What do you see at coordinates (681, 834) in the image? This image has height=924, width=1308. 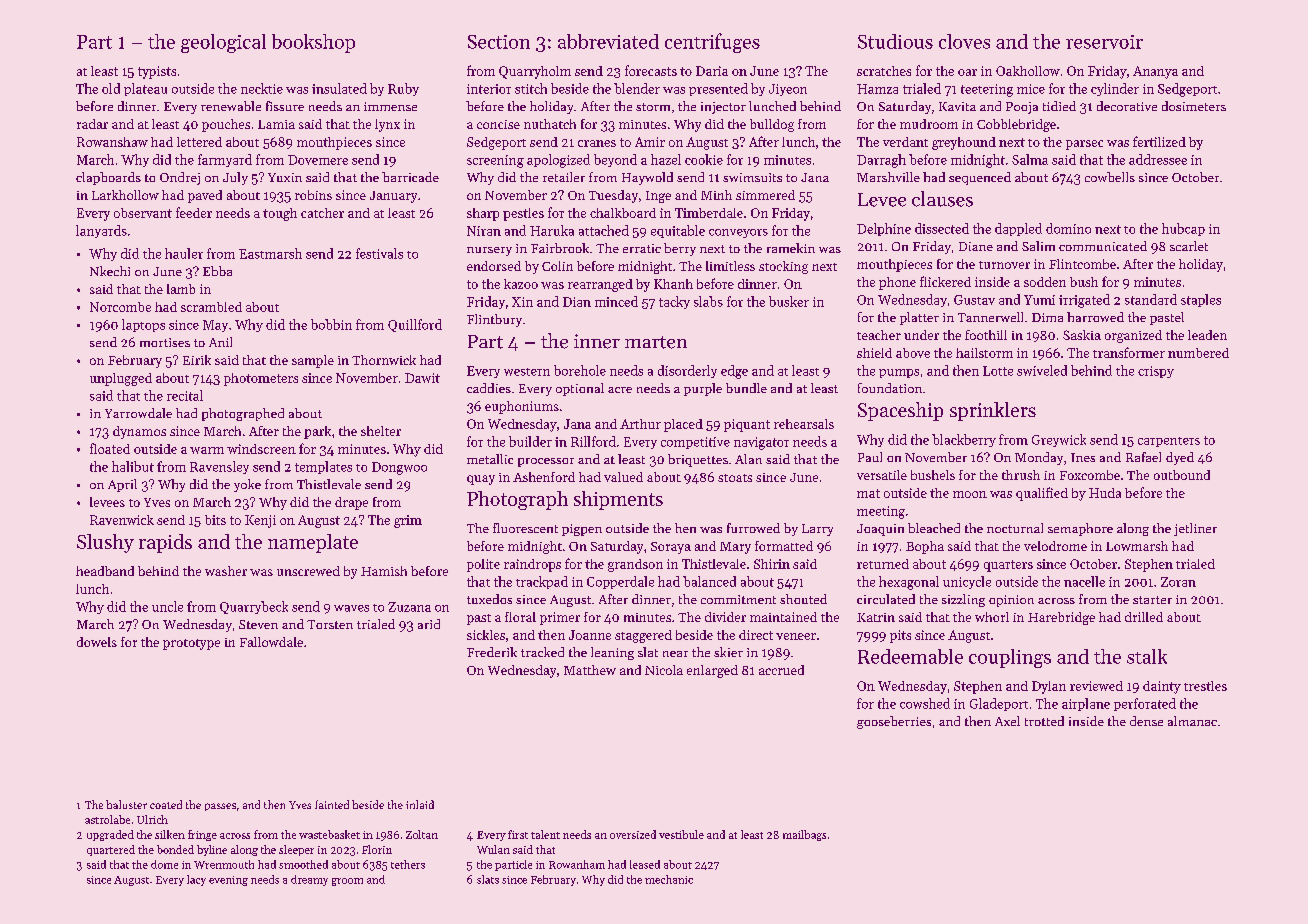 I see `vestibule` at bounding box center [681, 834].
